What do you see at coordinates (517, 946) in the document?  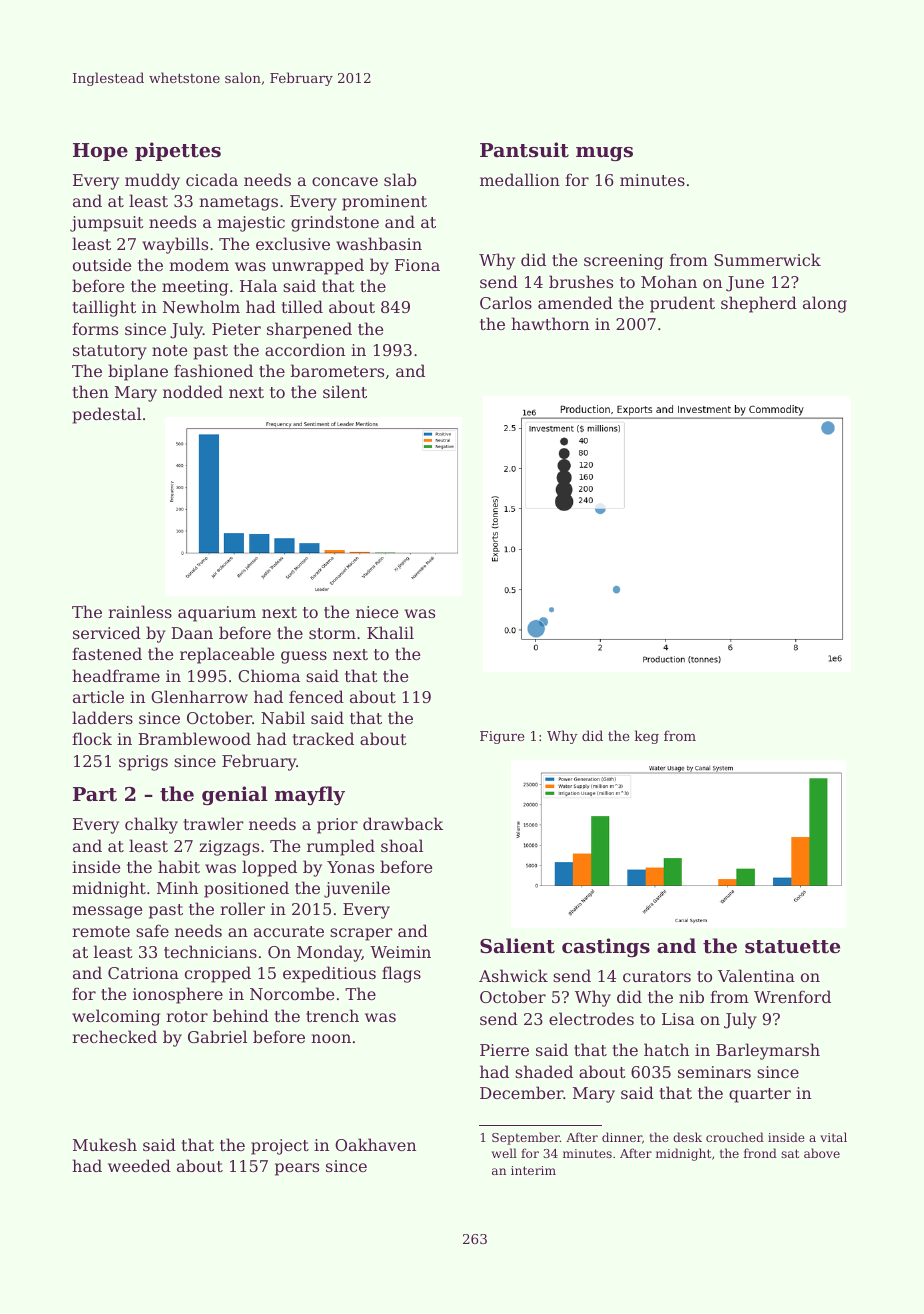 I see `Salient` at bounding box center [517, 946].
